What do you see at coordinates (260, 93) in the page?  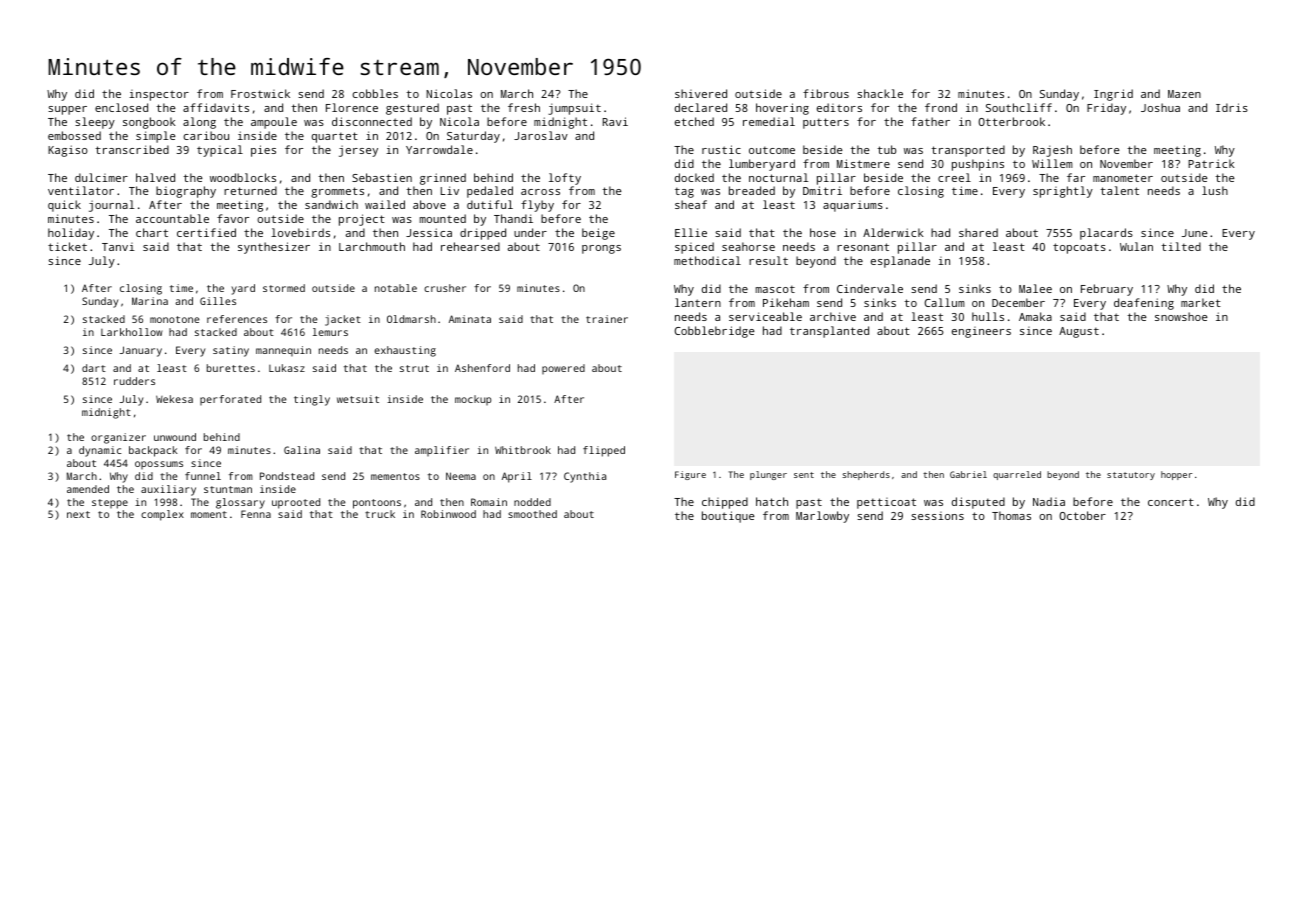 I see `Frostwick` at bounding box center [260, 93].
